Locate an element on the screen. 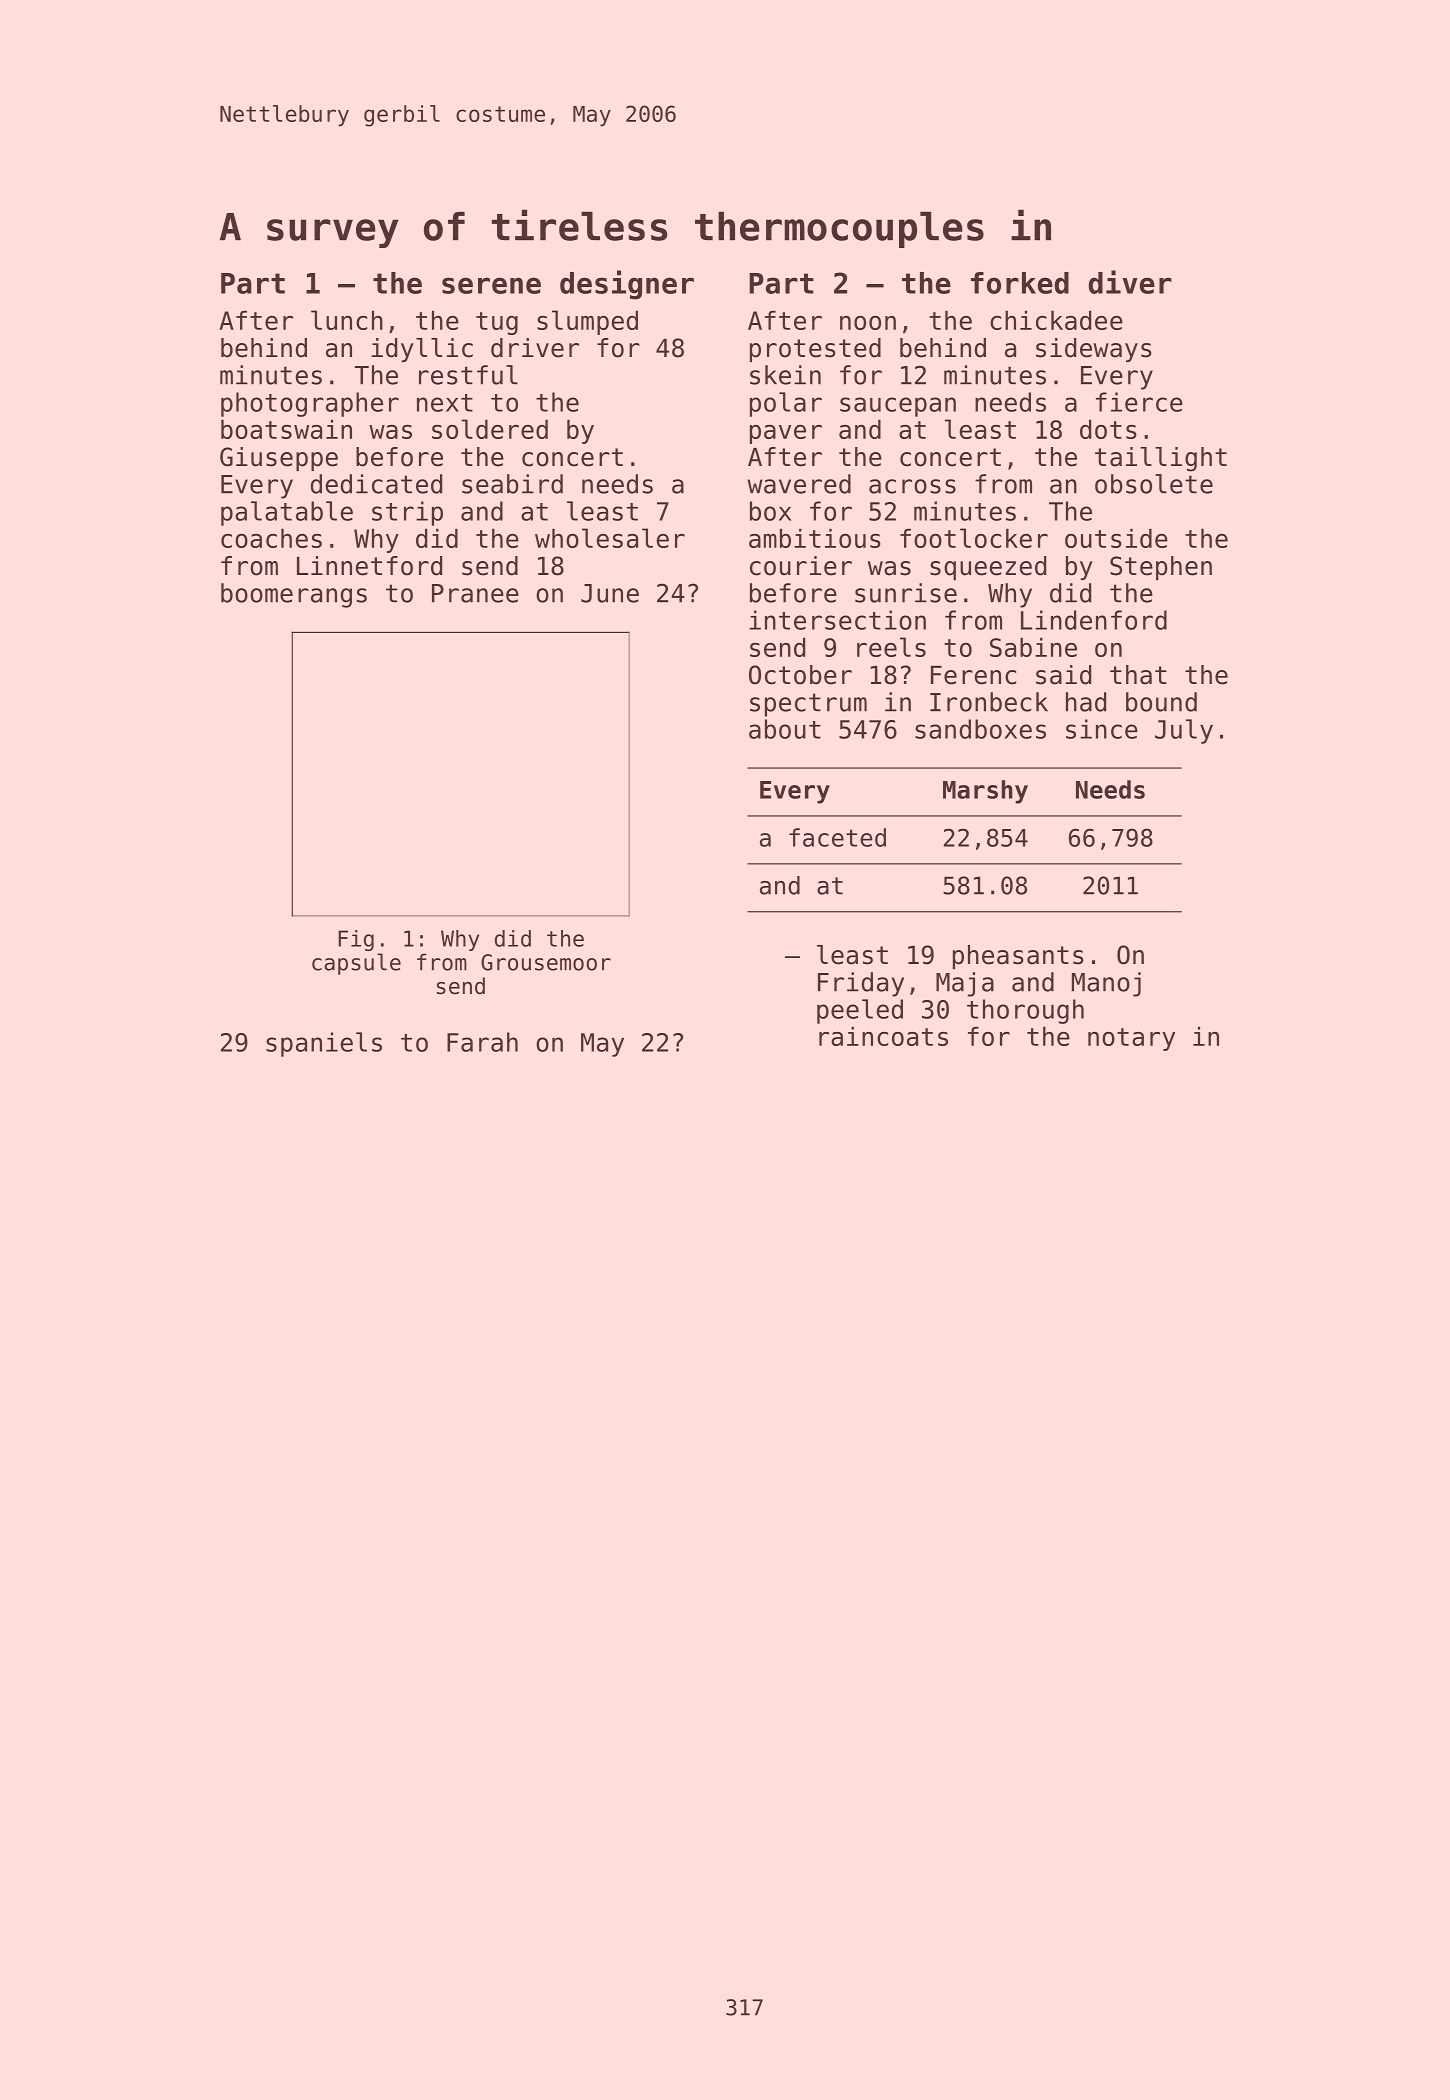  photographer is located at coordinates (310, 404).
